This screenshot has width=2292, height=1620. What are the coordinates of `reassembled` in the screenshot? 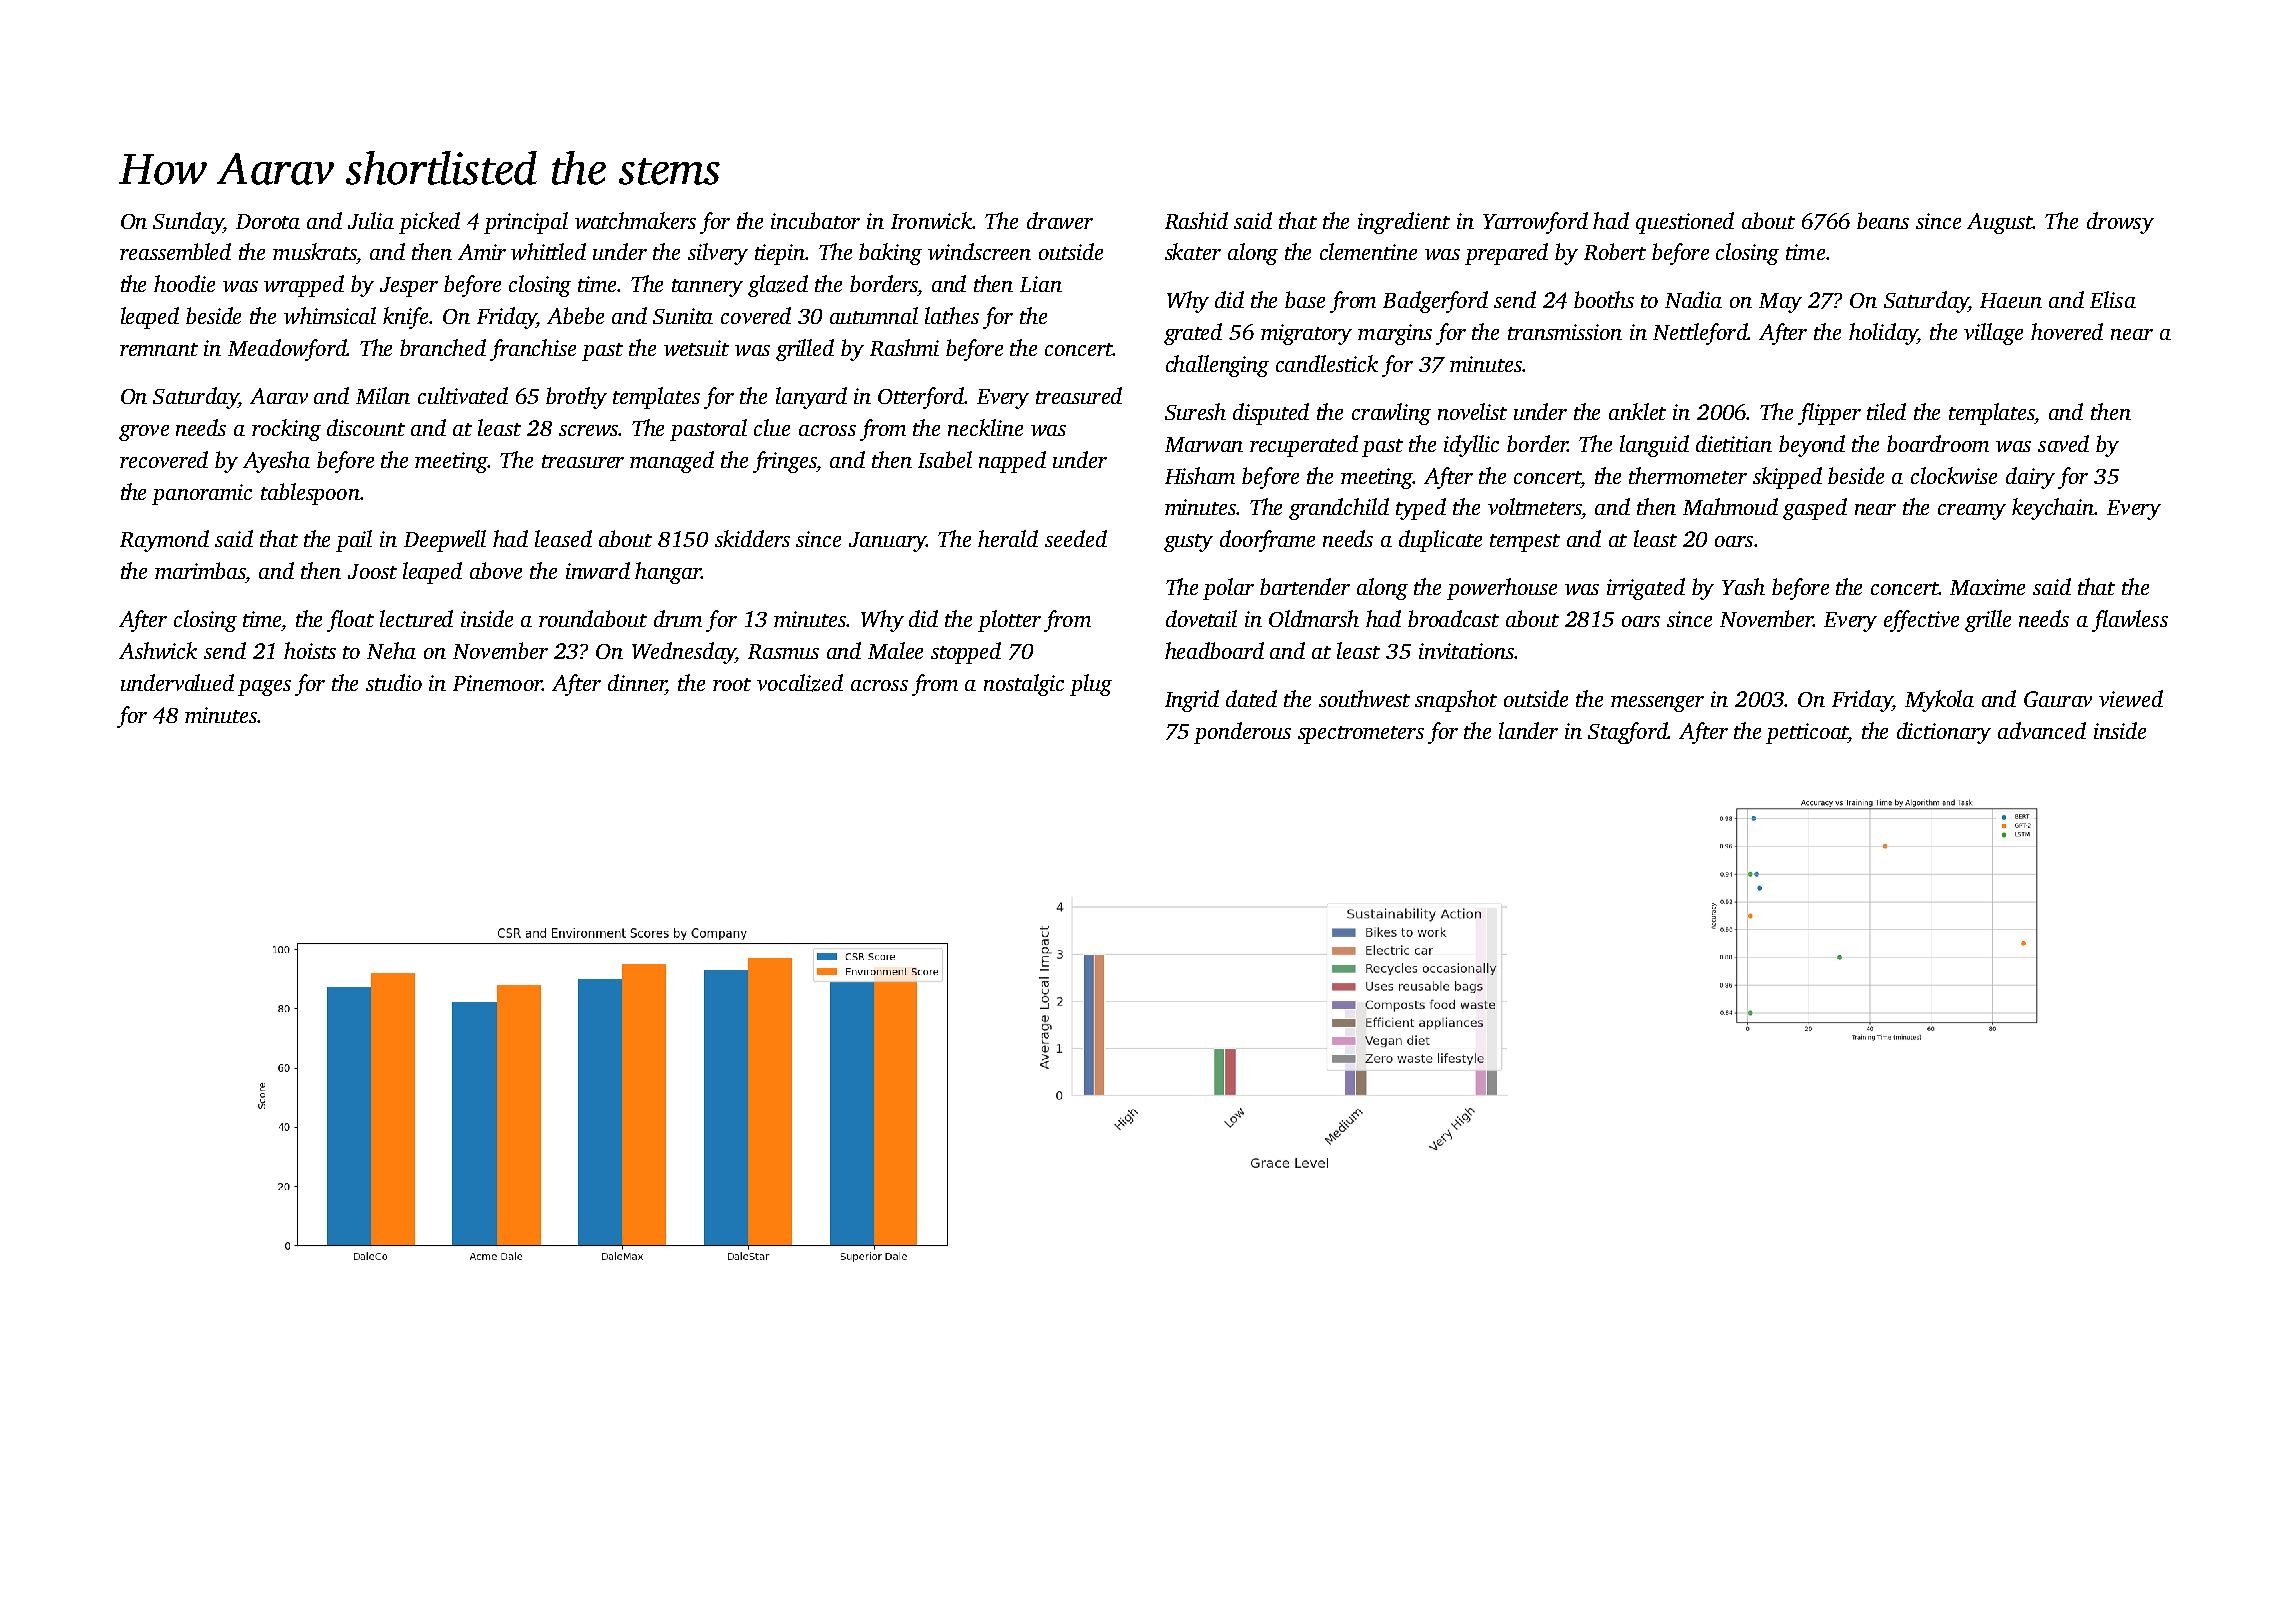 It's located at (175, 251).
